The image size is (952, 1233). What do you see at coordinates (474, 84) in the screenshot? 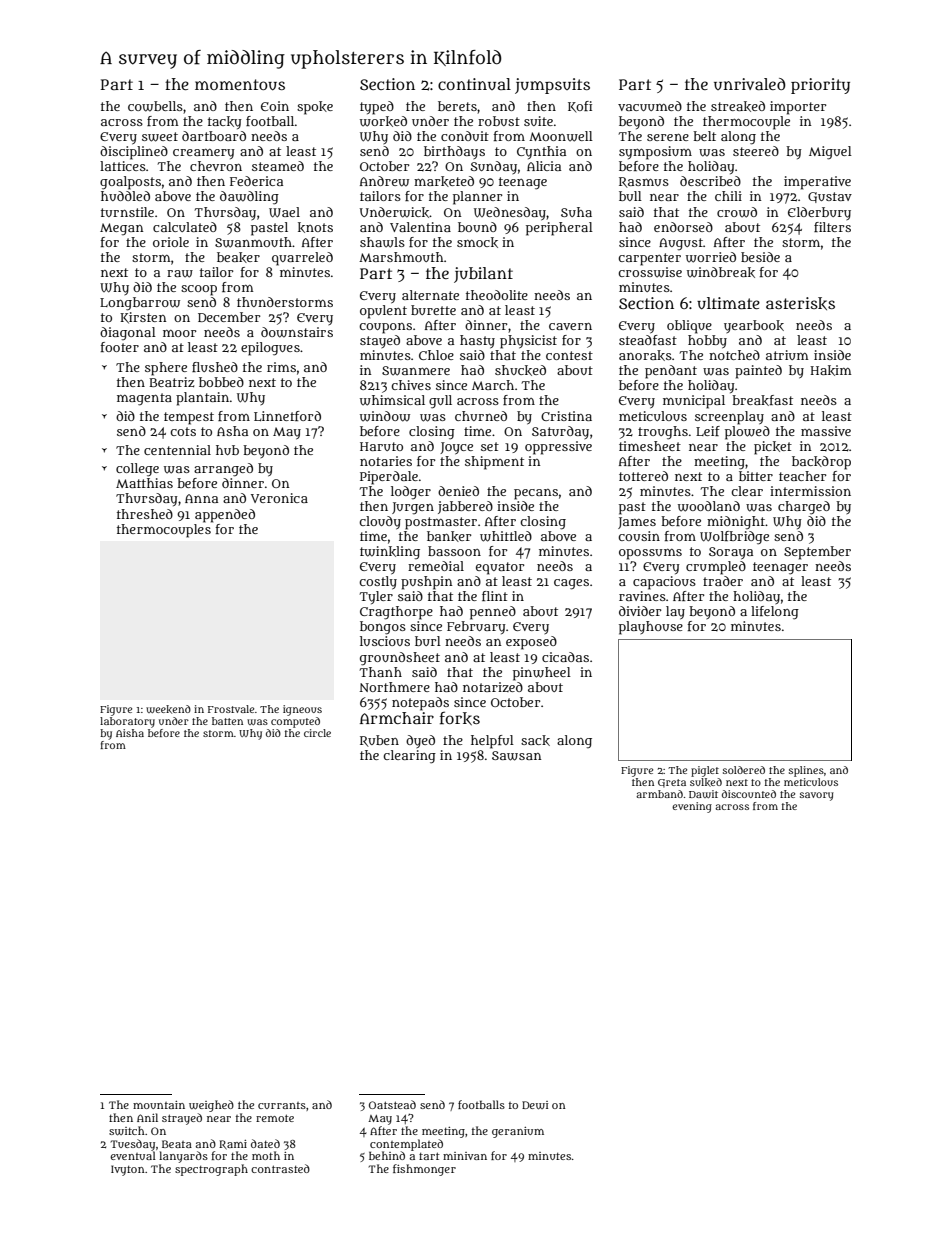
I see `continual` at bounding box center [474, 84].
